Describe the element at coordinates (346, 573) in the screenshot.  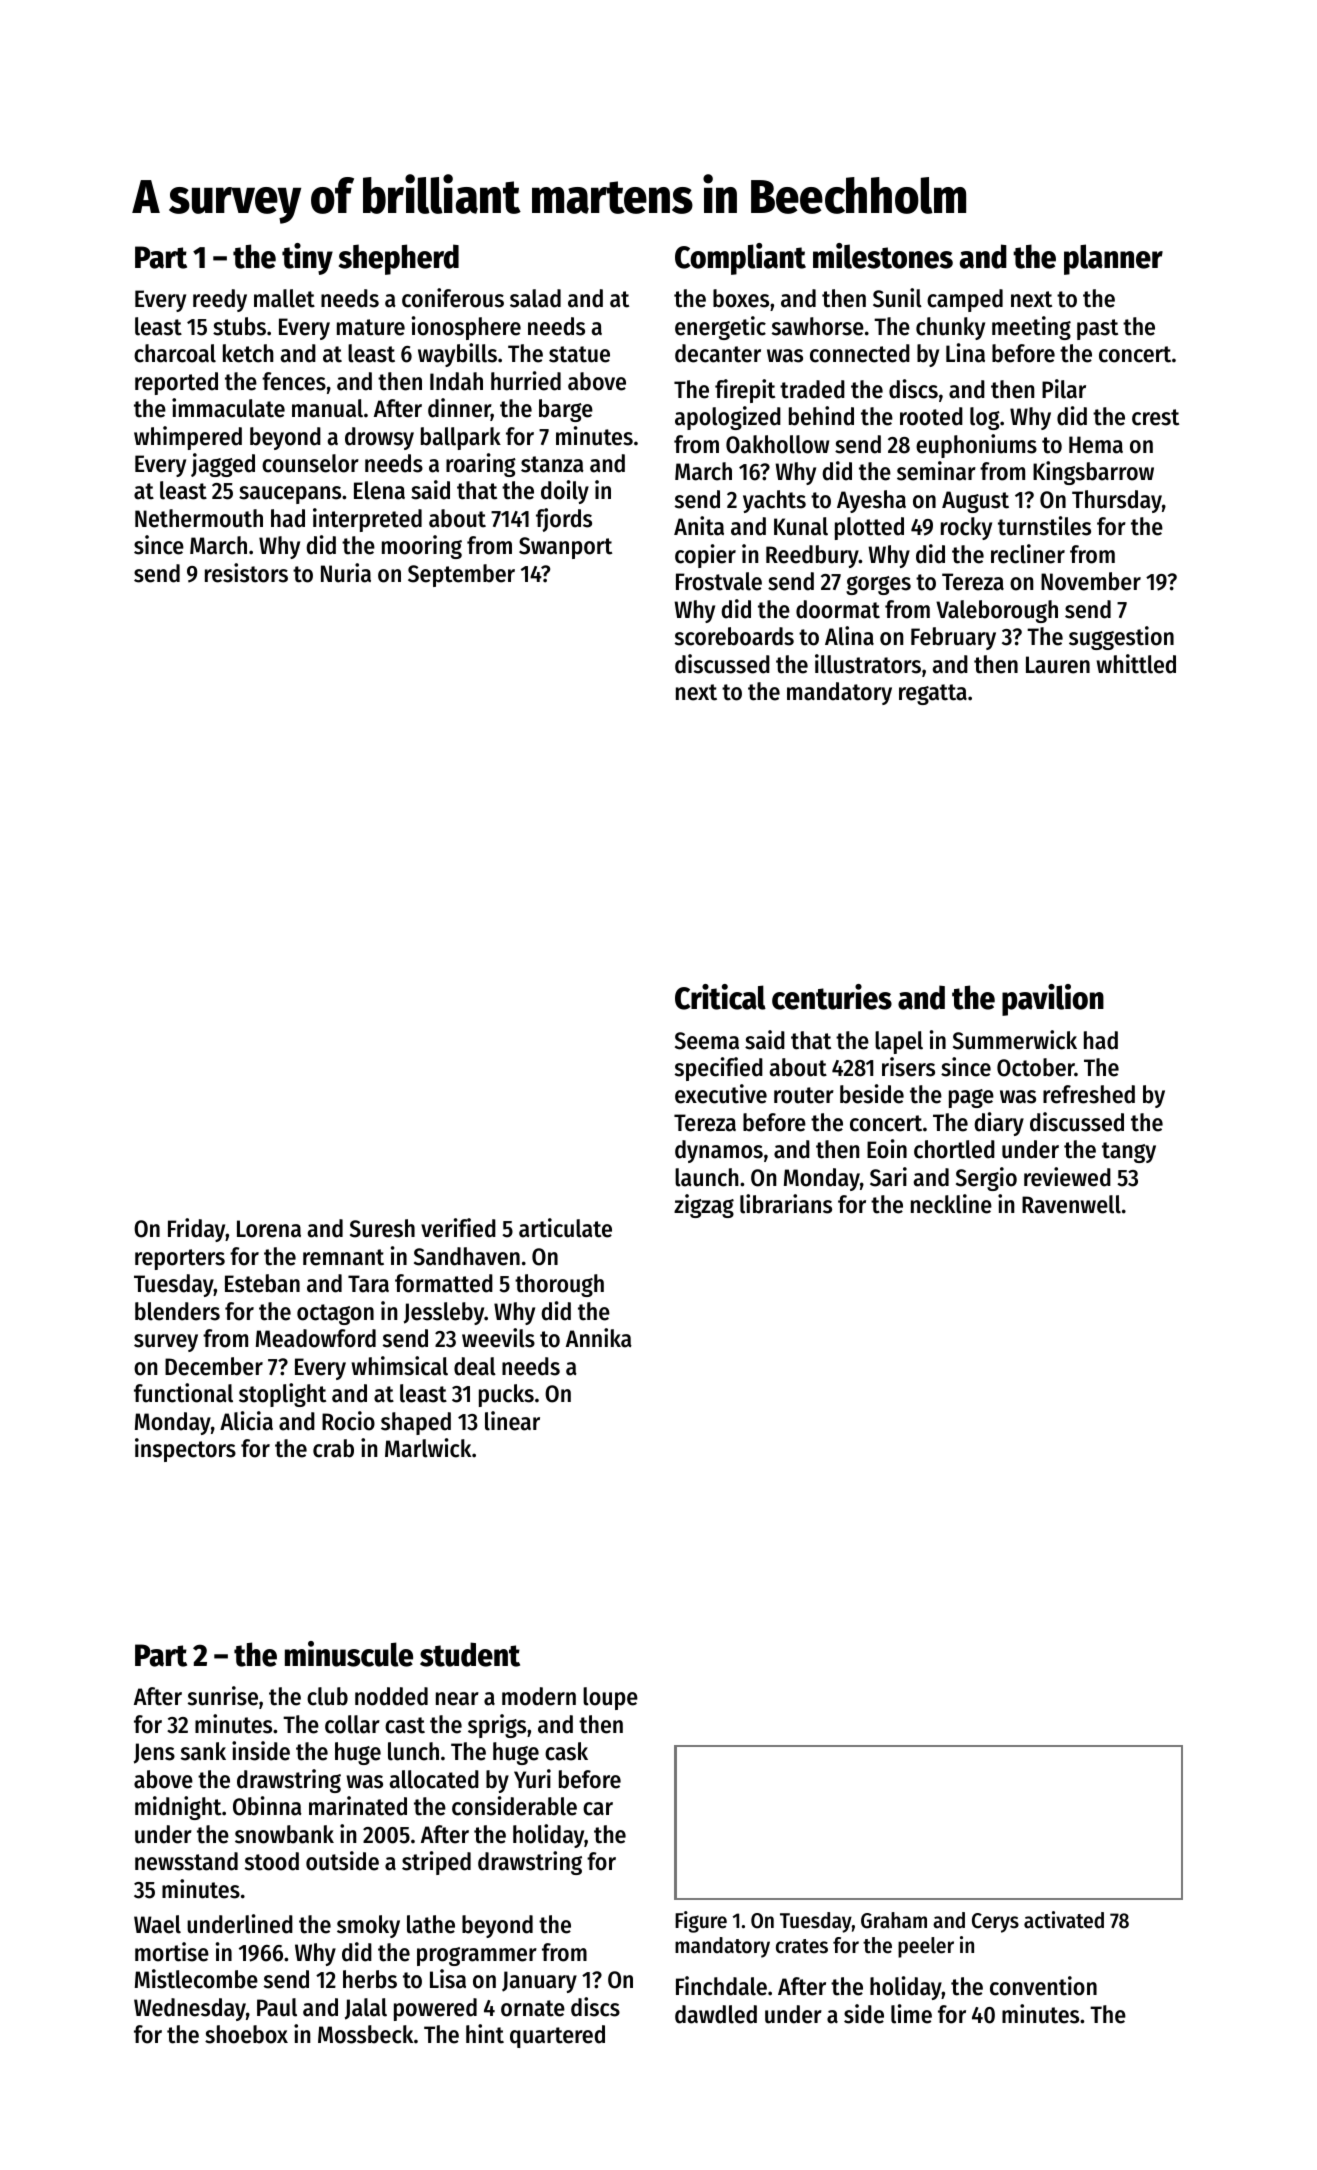
I see `Nuria` at that location.
